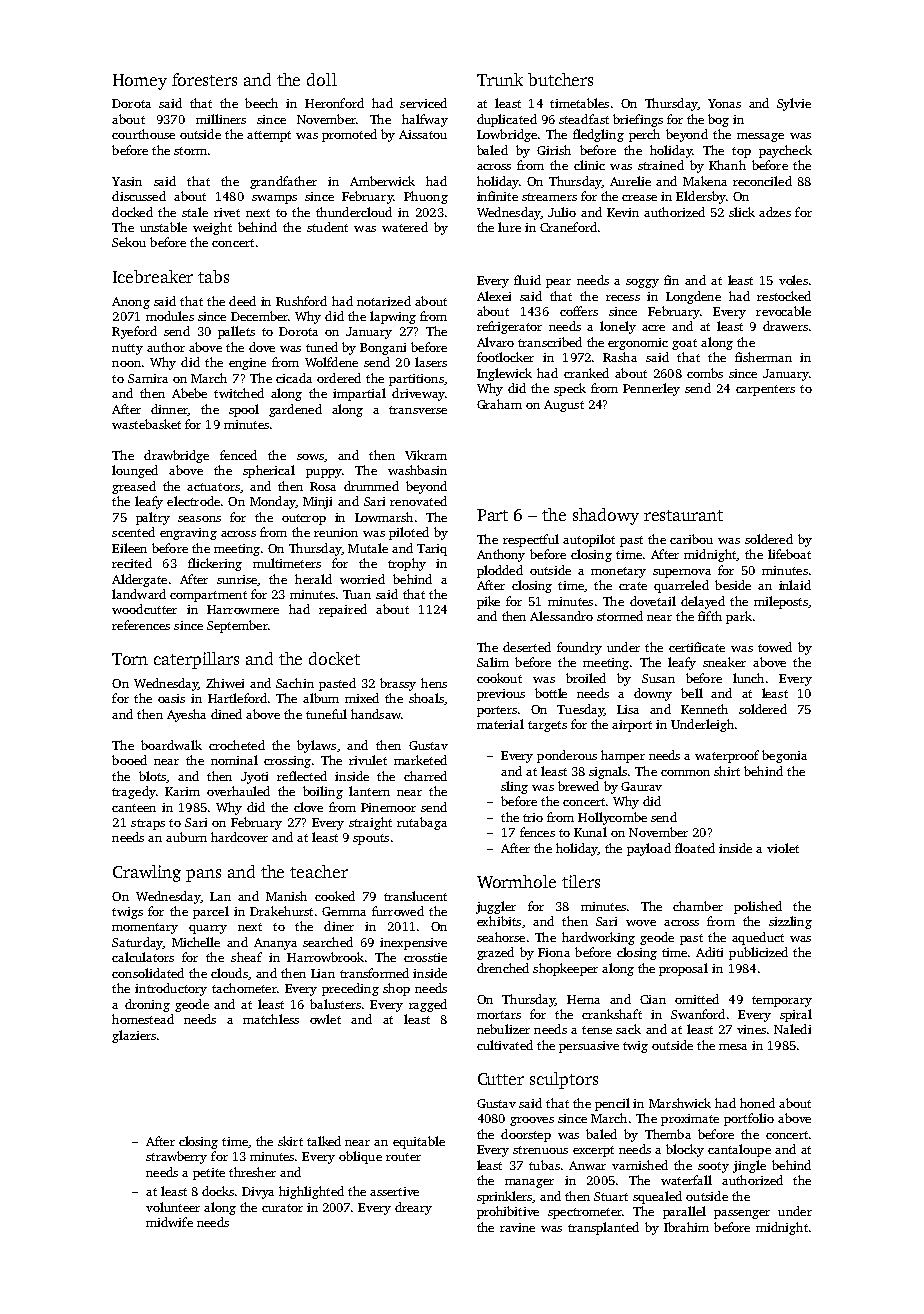 The width and height of the screenshot is (924, 1314). I want to click on carpenters, so click(765, 390).
